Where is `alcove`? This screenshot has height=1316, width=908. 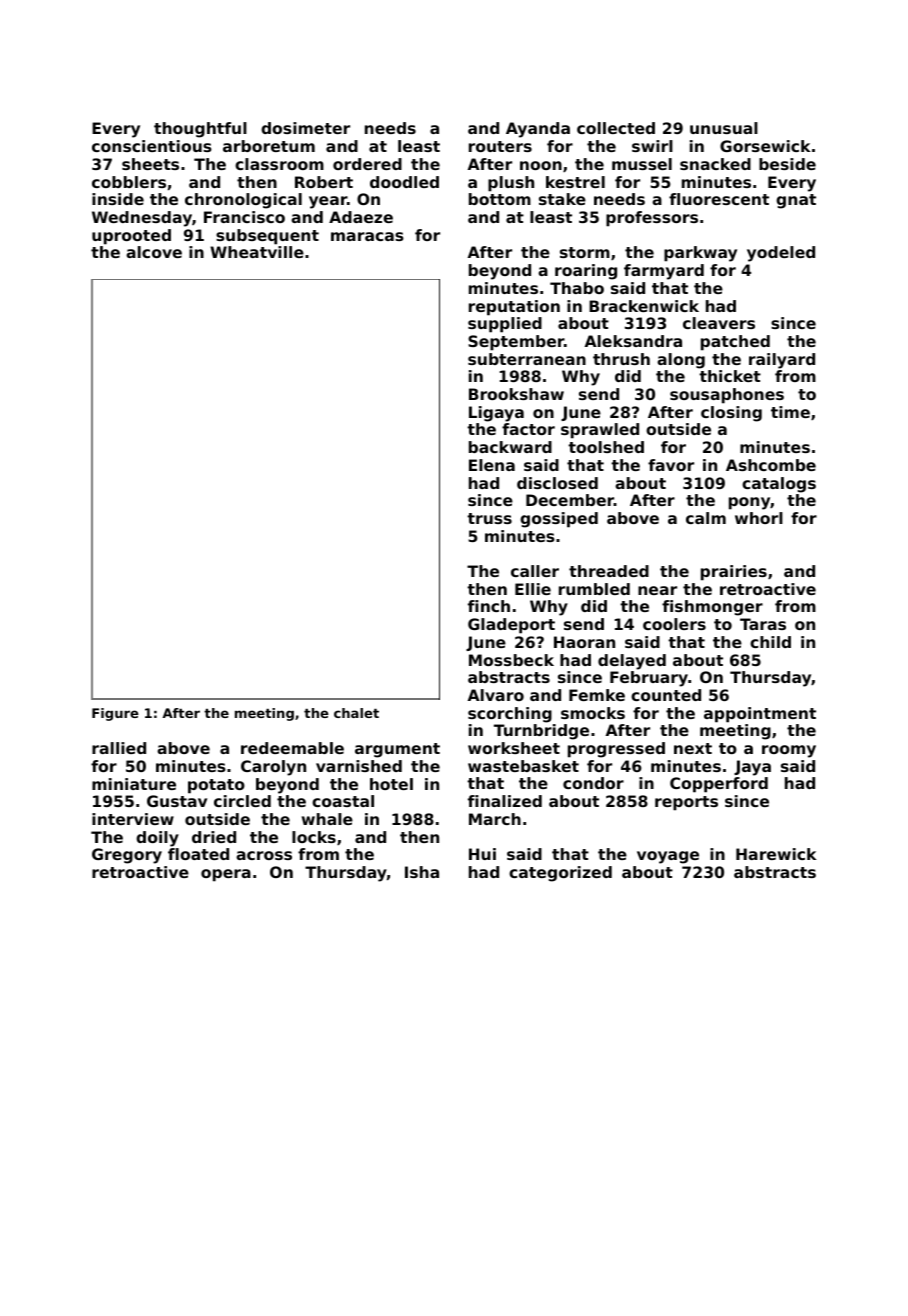
alcove is located at coordinates (154, 252).
